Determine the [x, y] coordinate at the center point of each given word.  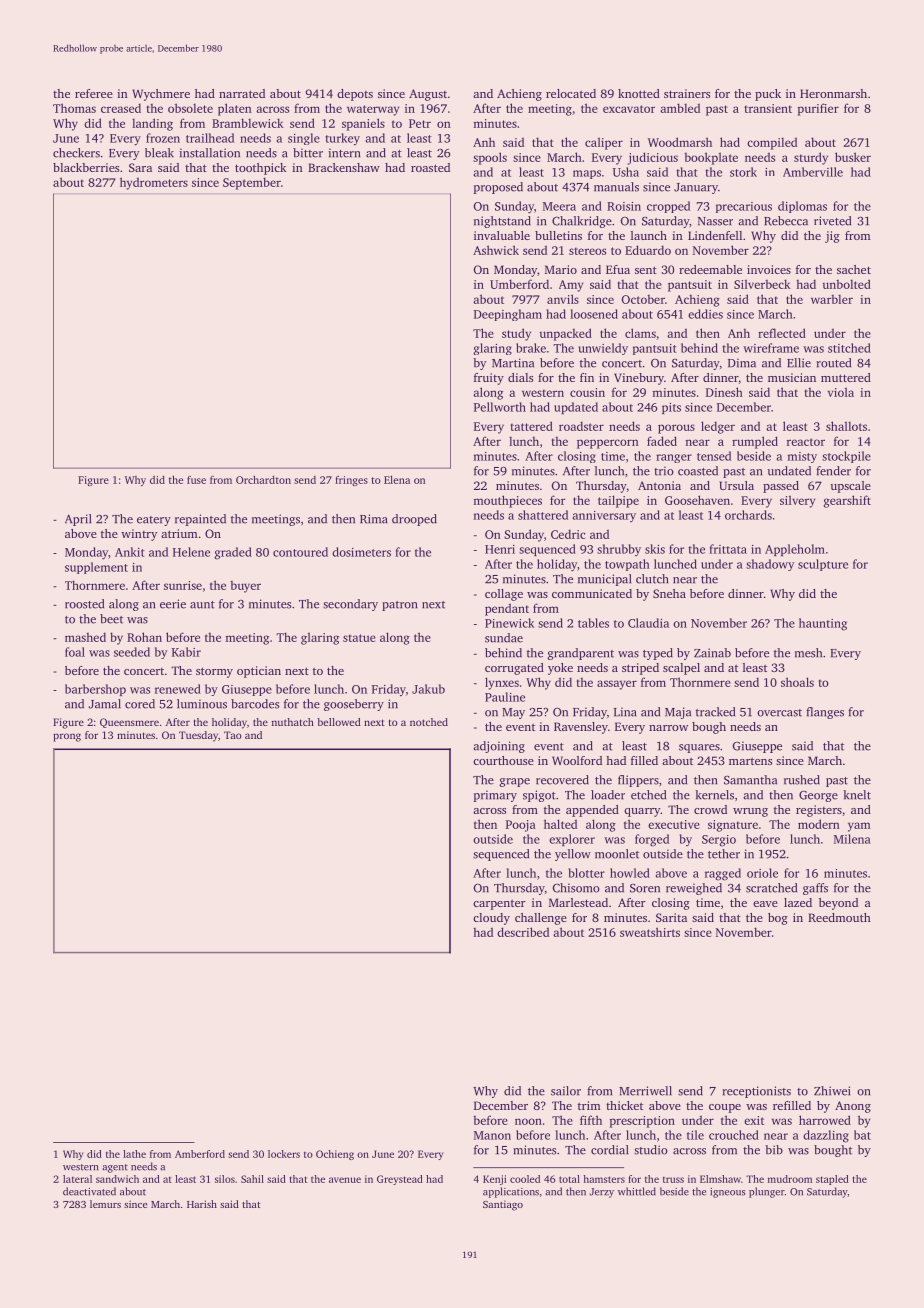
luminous [202, 704]
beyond [838, 904]
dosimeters [361, 552]
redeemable [710, 269]
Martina [513, 363]
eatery [154, 521]
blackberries [86, 167]
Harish [202, 1204]
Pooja [521, 826]
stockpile [846, 457]
